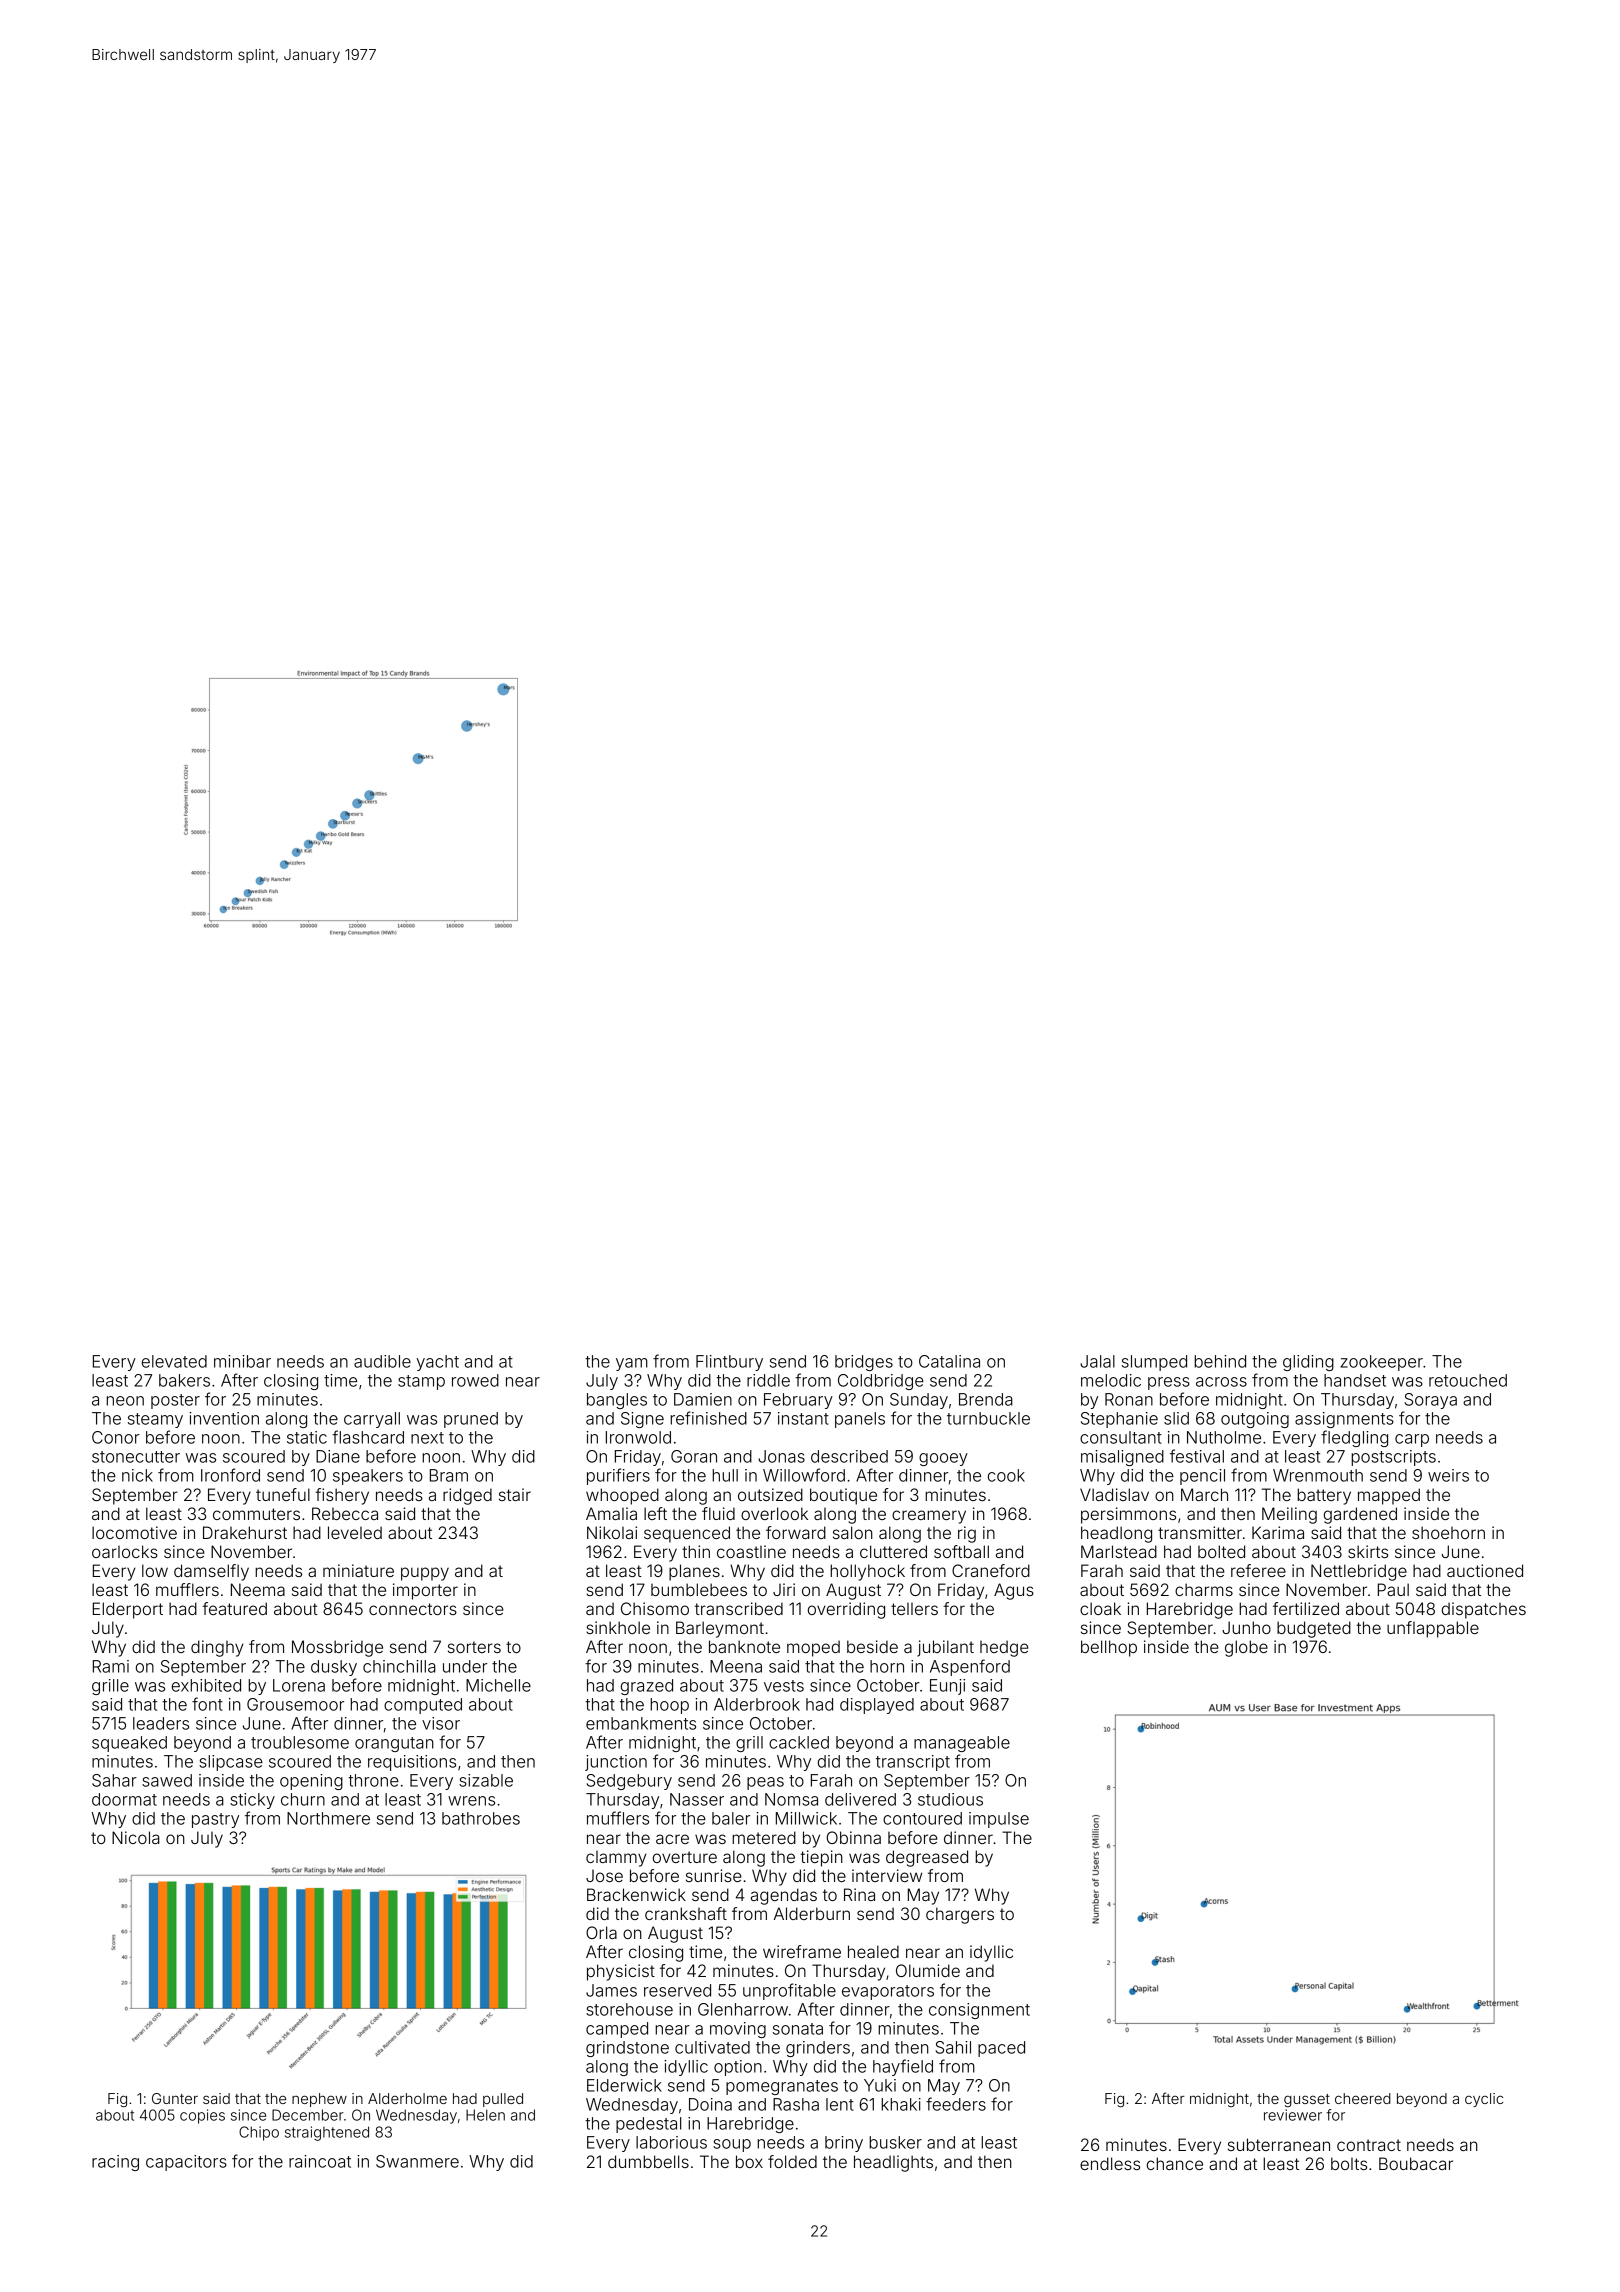  I want to click on weirs, so click(1448, 1475).
